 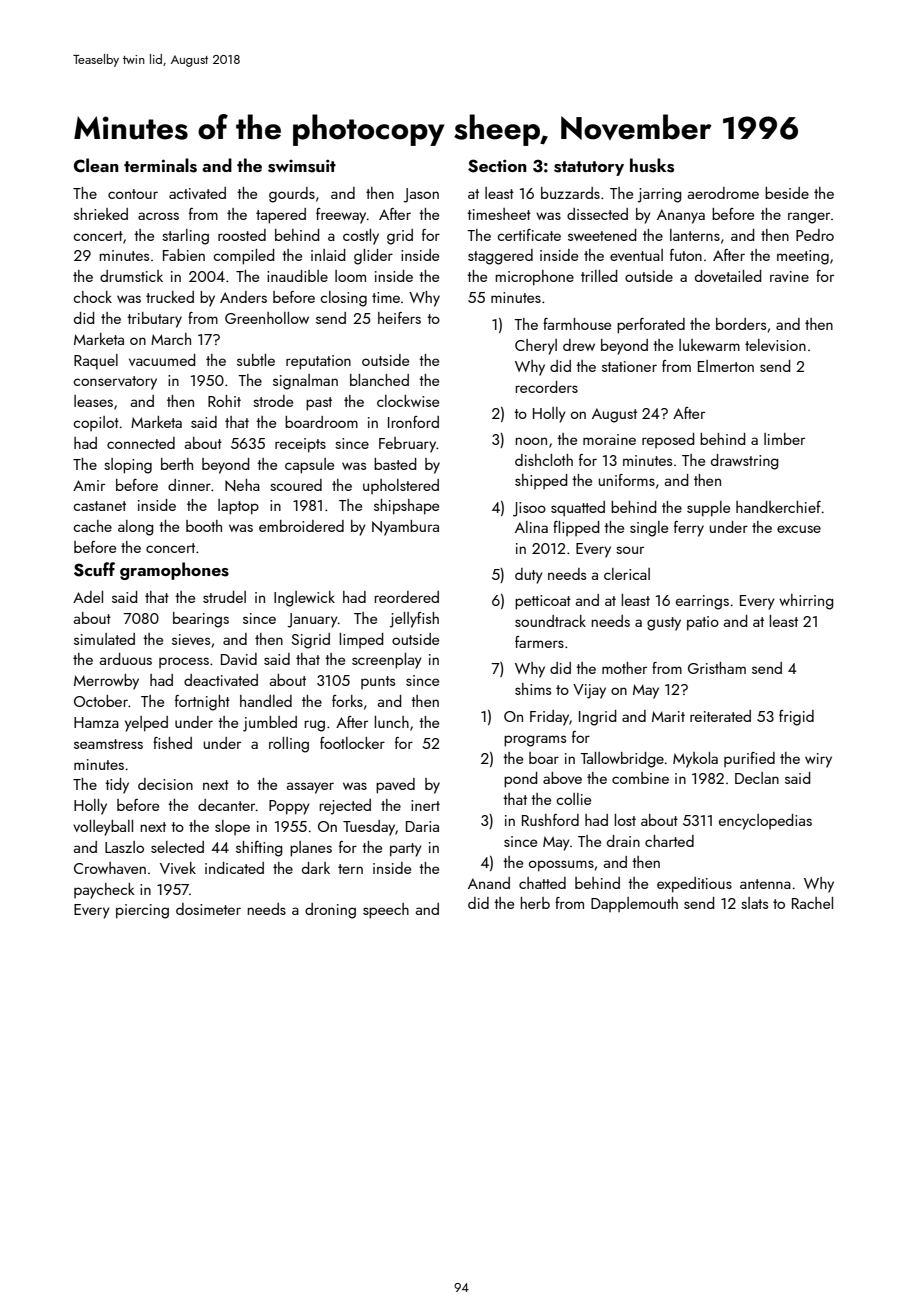 What do you see at coordinates (787, 193) in the screenshot?
I see `beside` at bounding box center [787, 193].
